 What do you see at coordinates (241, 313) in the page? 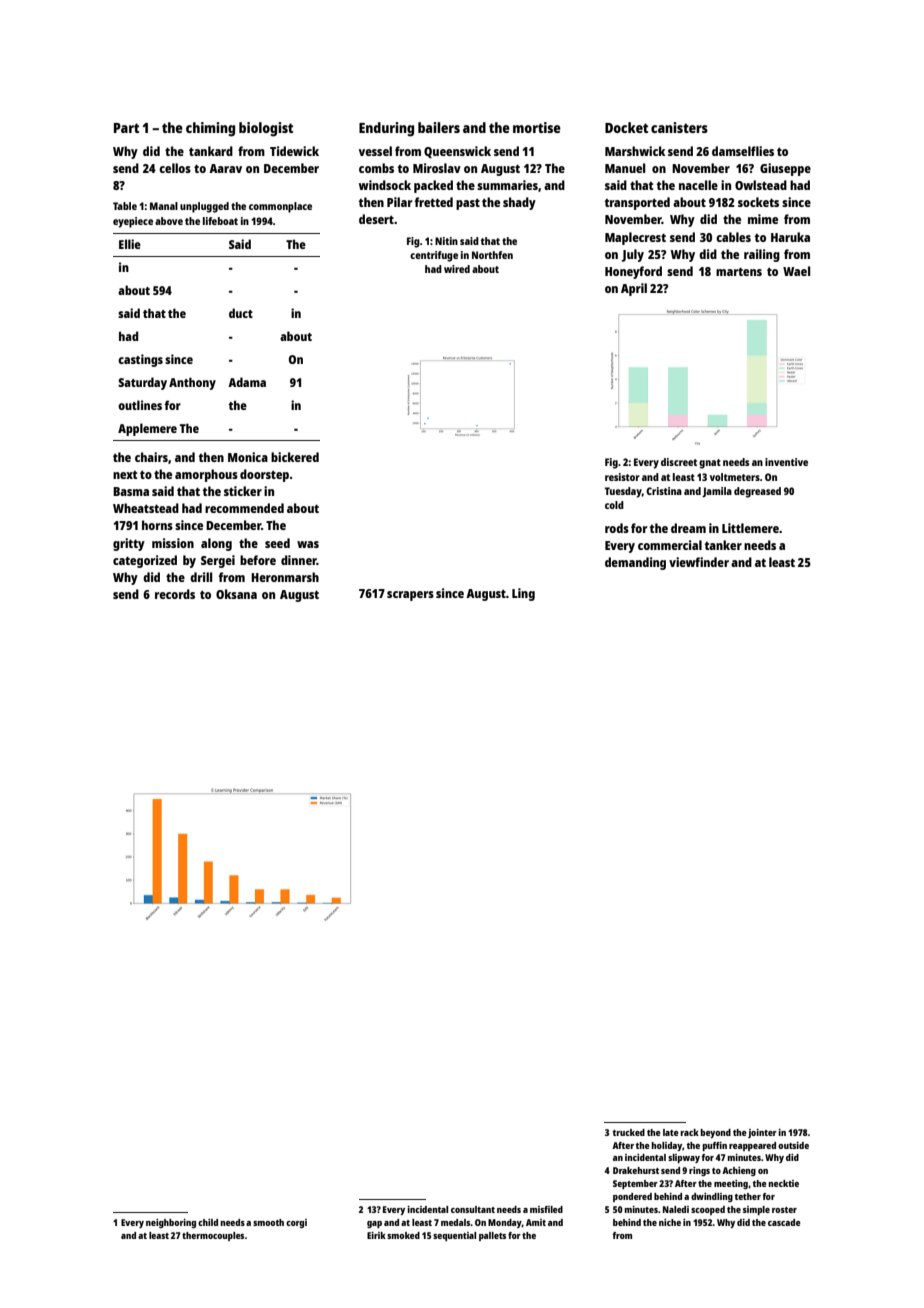
I see `duct` at bounding box center [241, 313].
